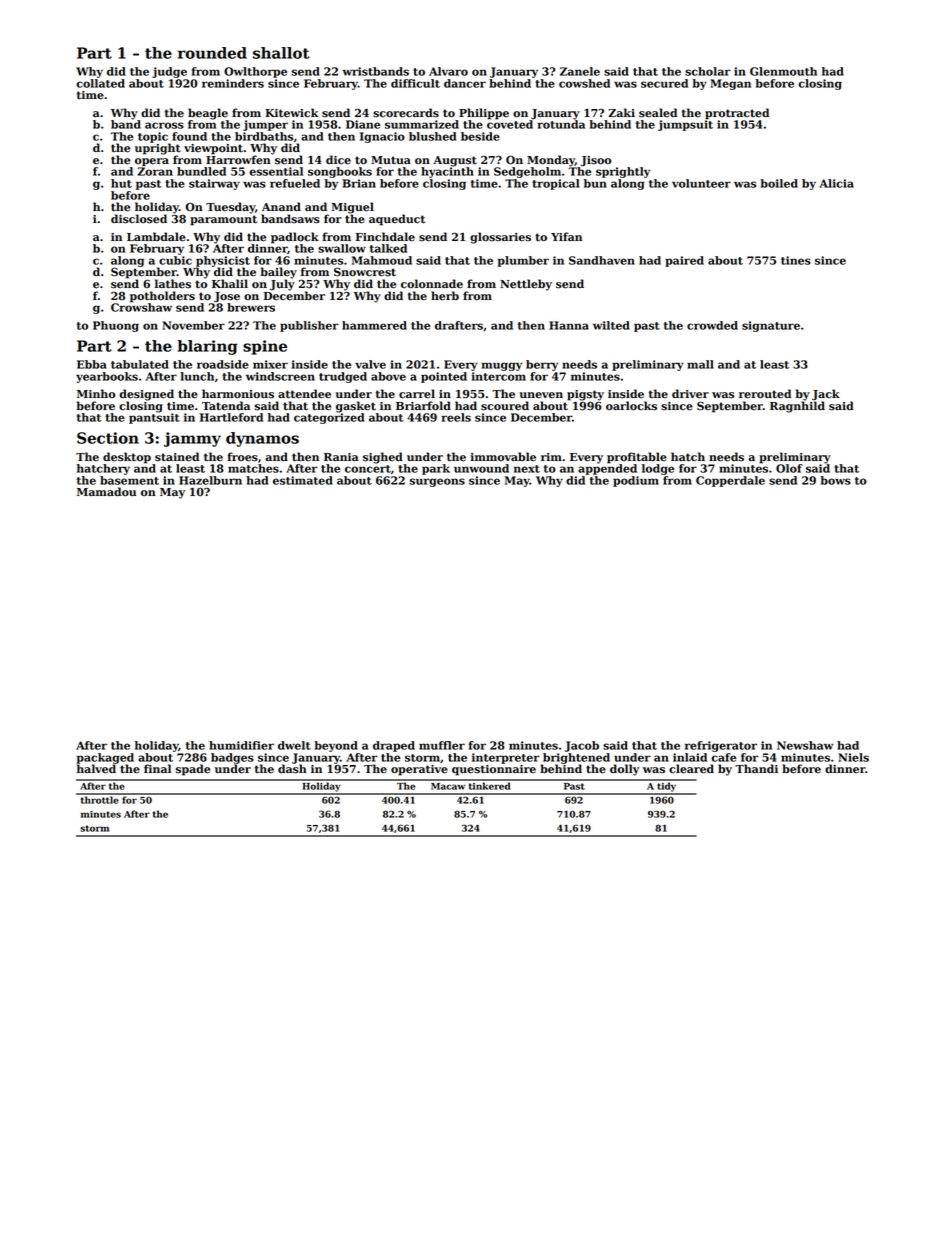  I want to click on Glenmouth, so click(783, 71).
